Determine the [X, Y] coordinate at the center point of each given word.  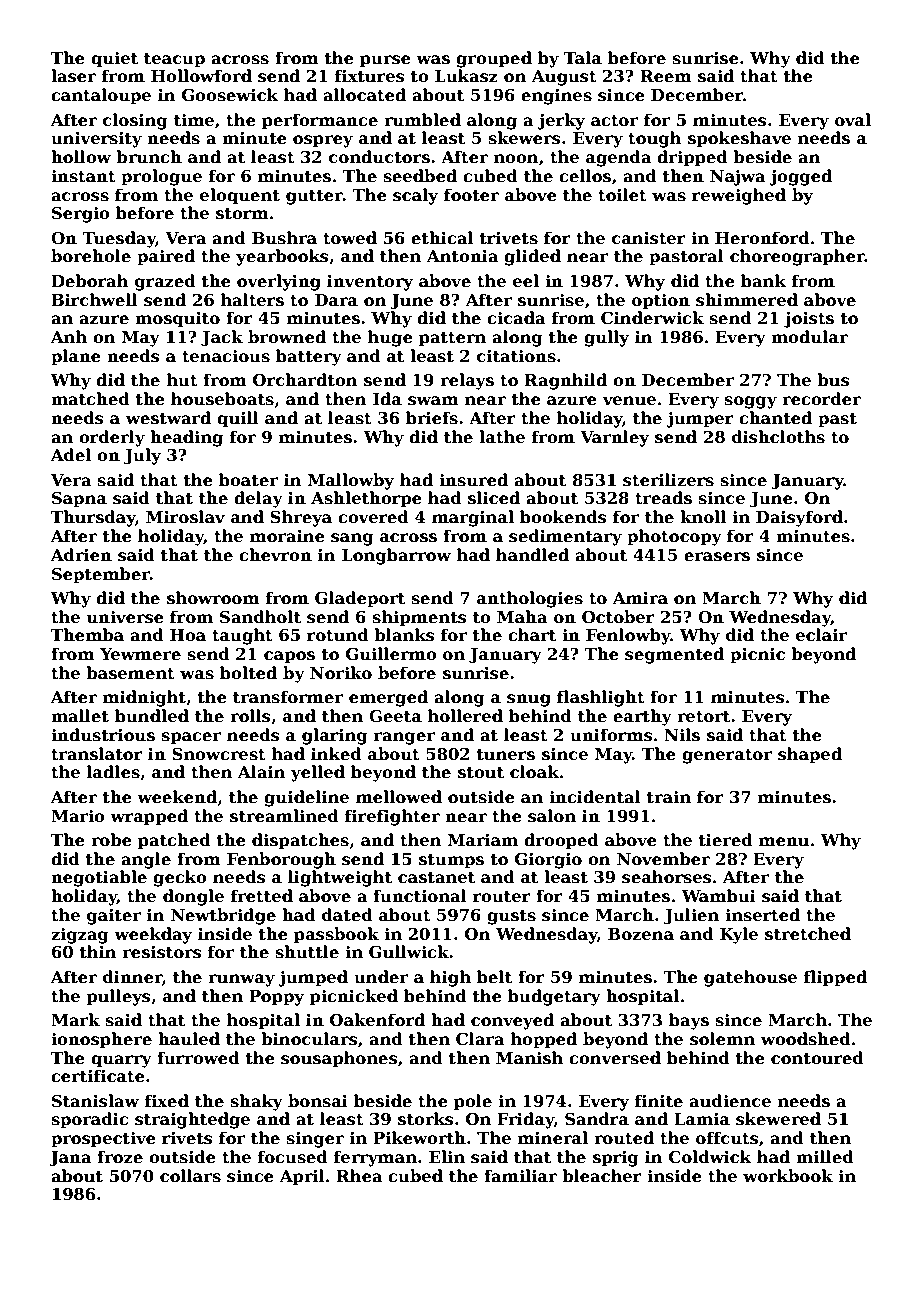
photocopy [674, 537]
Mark [75, 1019]
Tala [583, 57]
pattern [452, 339]
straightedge [192, 1120]
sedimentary [565, 537]
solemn [722, 1039]
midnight [144, 698]
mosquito [177, 320]
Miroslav [185, 517]
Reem [666, 76]
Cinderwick [652, 318]
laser [73, 76]
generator [727, 756]
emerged [388, 698]
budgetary [554, 997]
